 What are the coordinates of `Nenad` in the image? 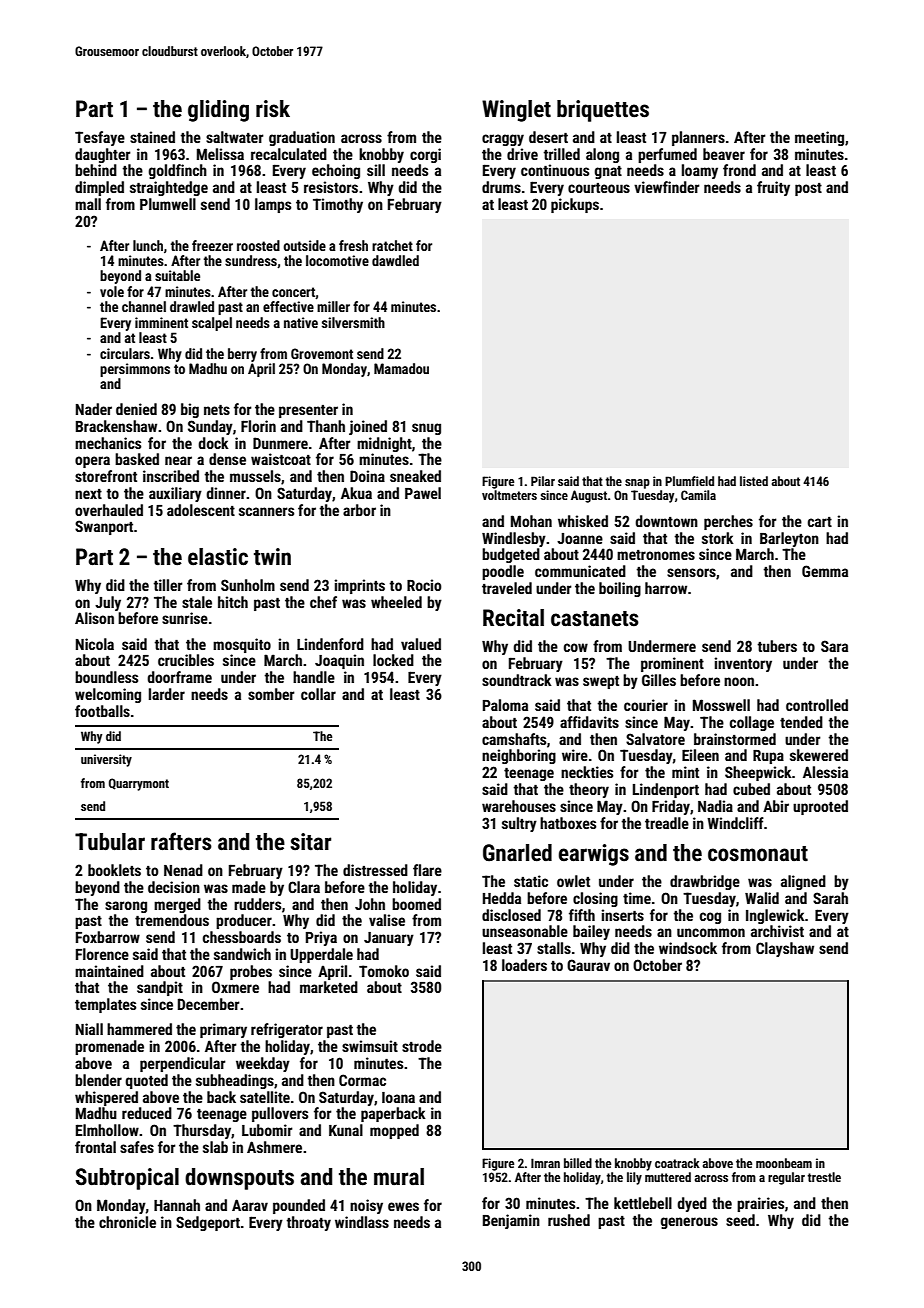 It's located at (183, 870).
